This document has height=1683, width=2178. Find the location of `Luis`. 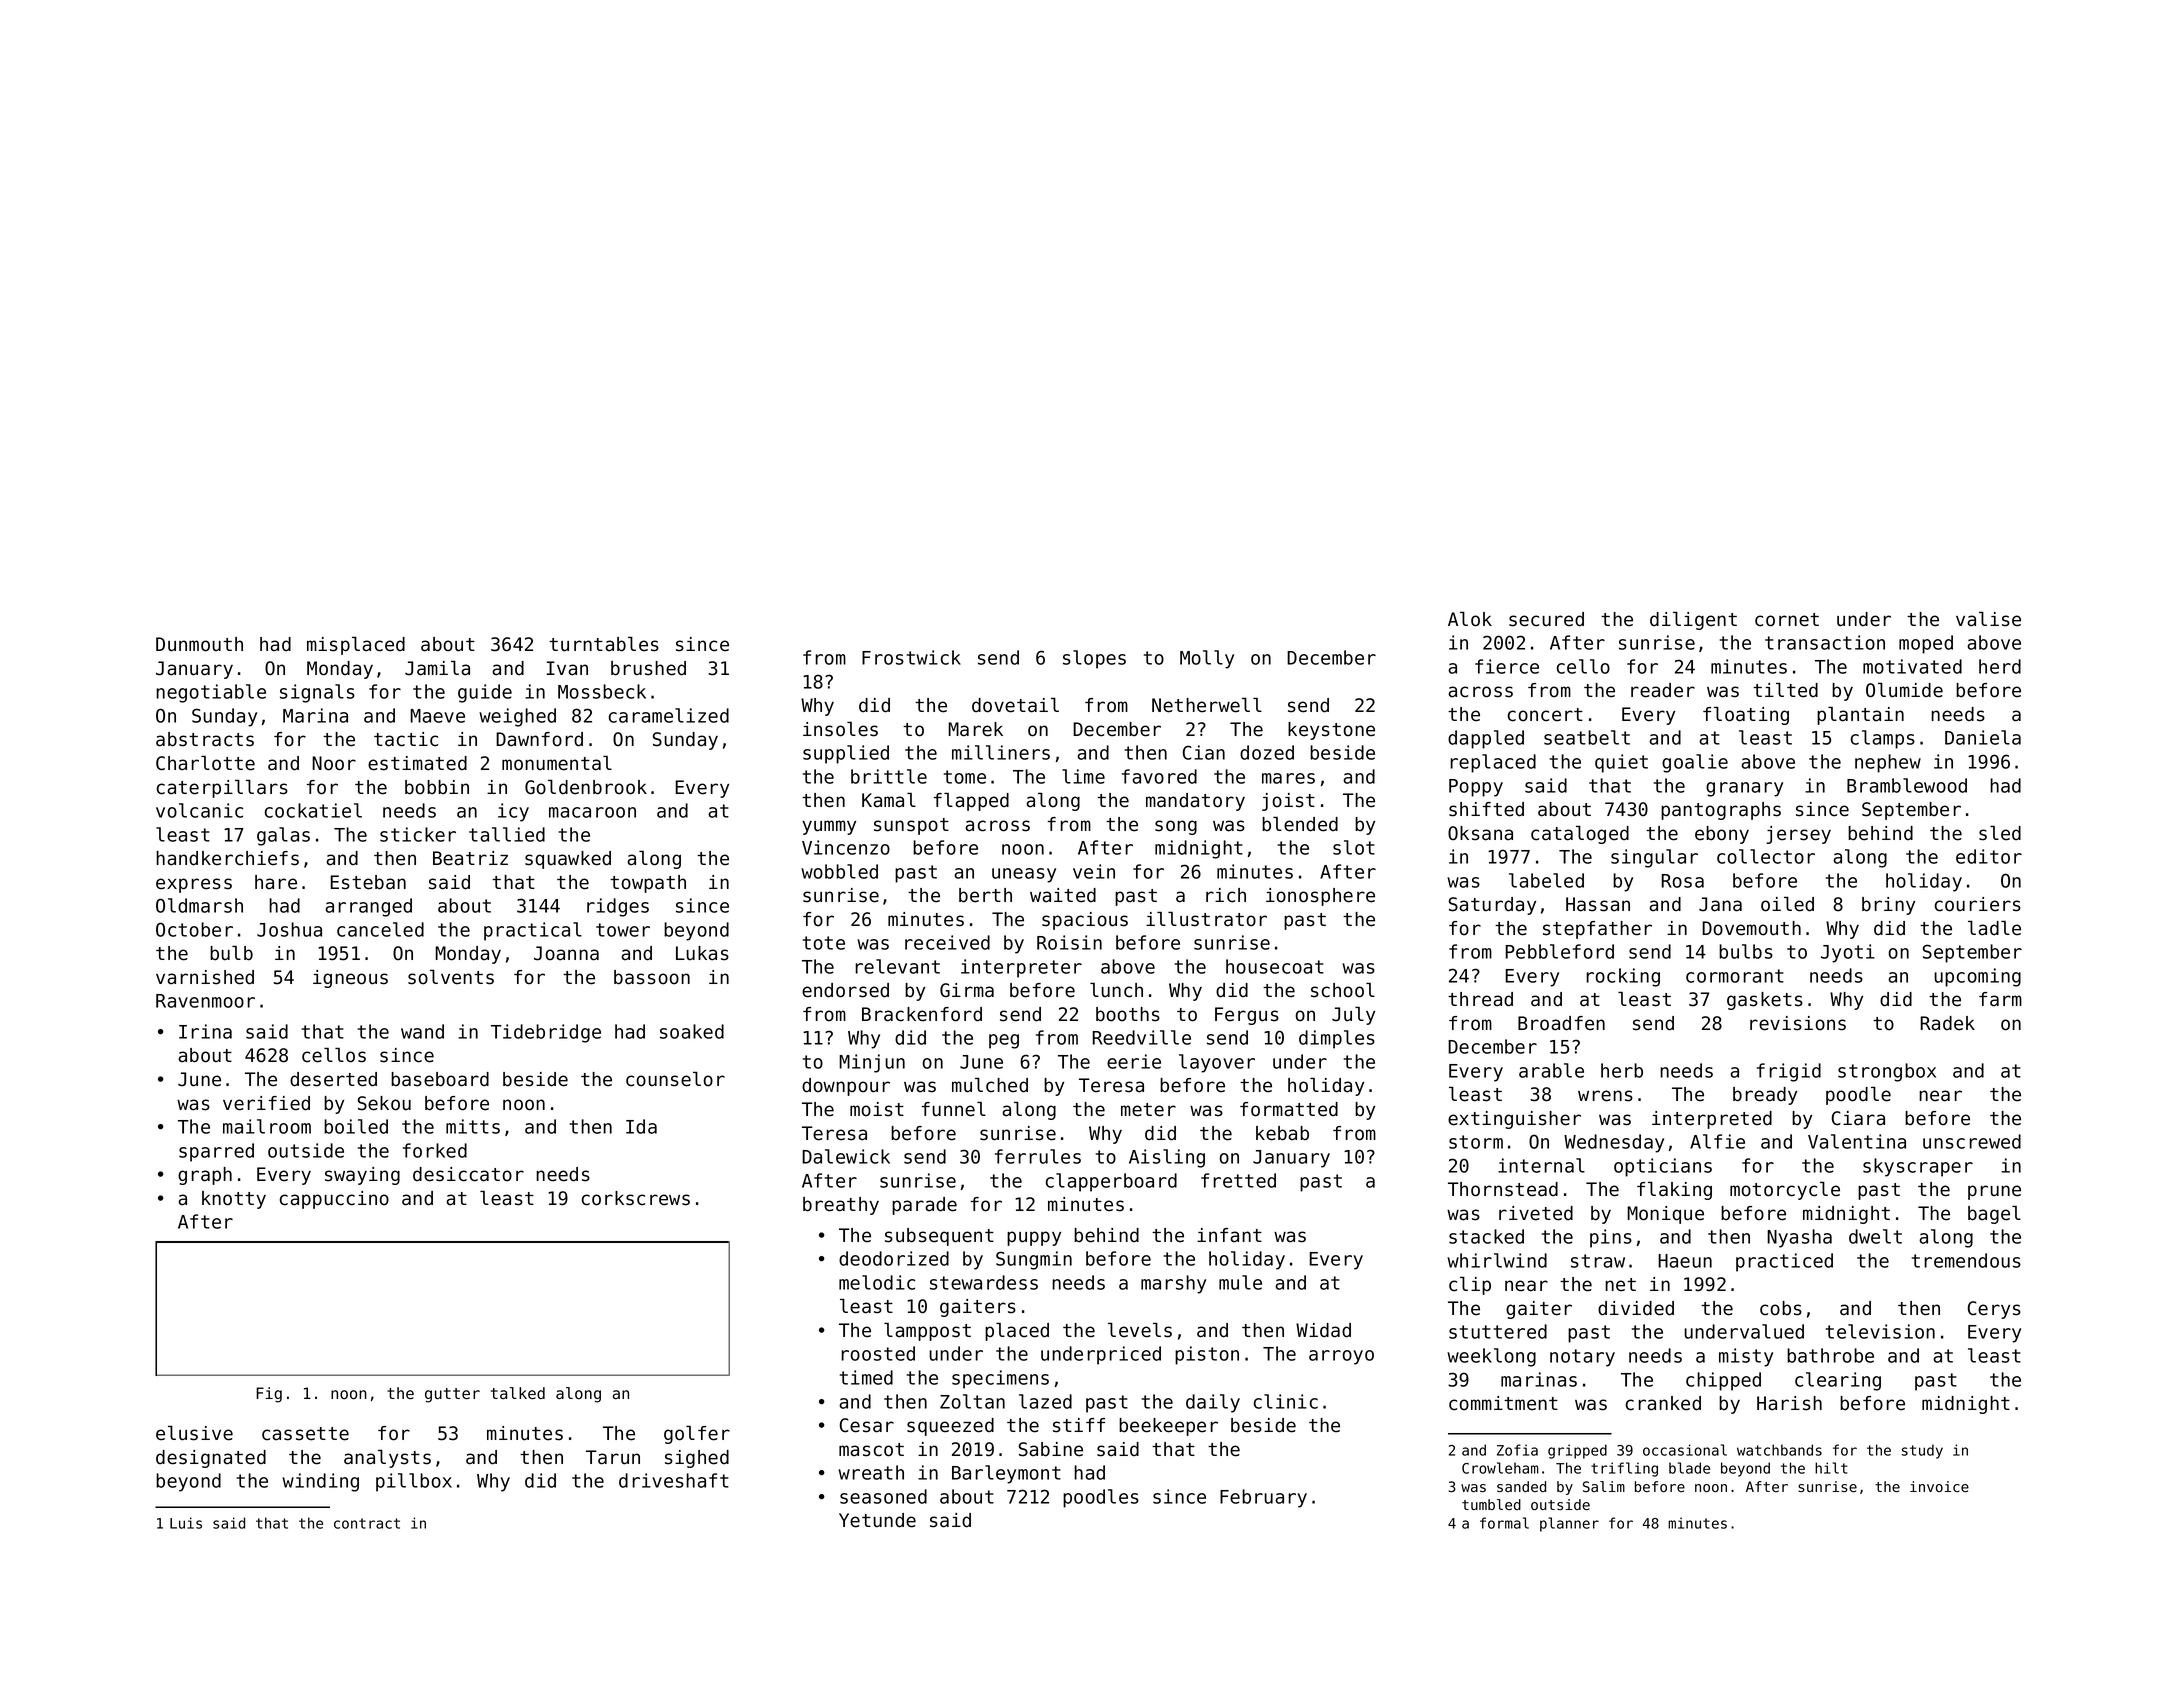

Luis is located at coordinates (186, 1523).
